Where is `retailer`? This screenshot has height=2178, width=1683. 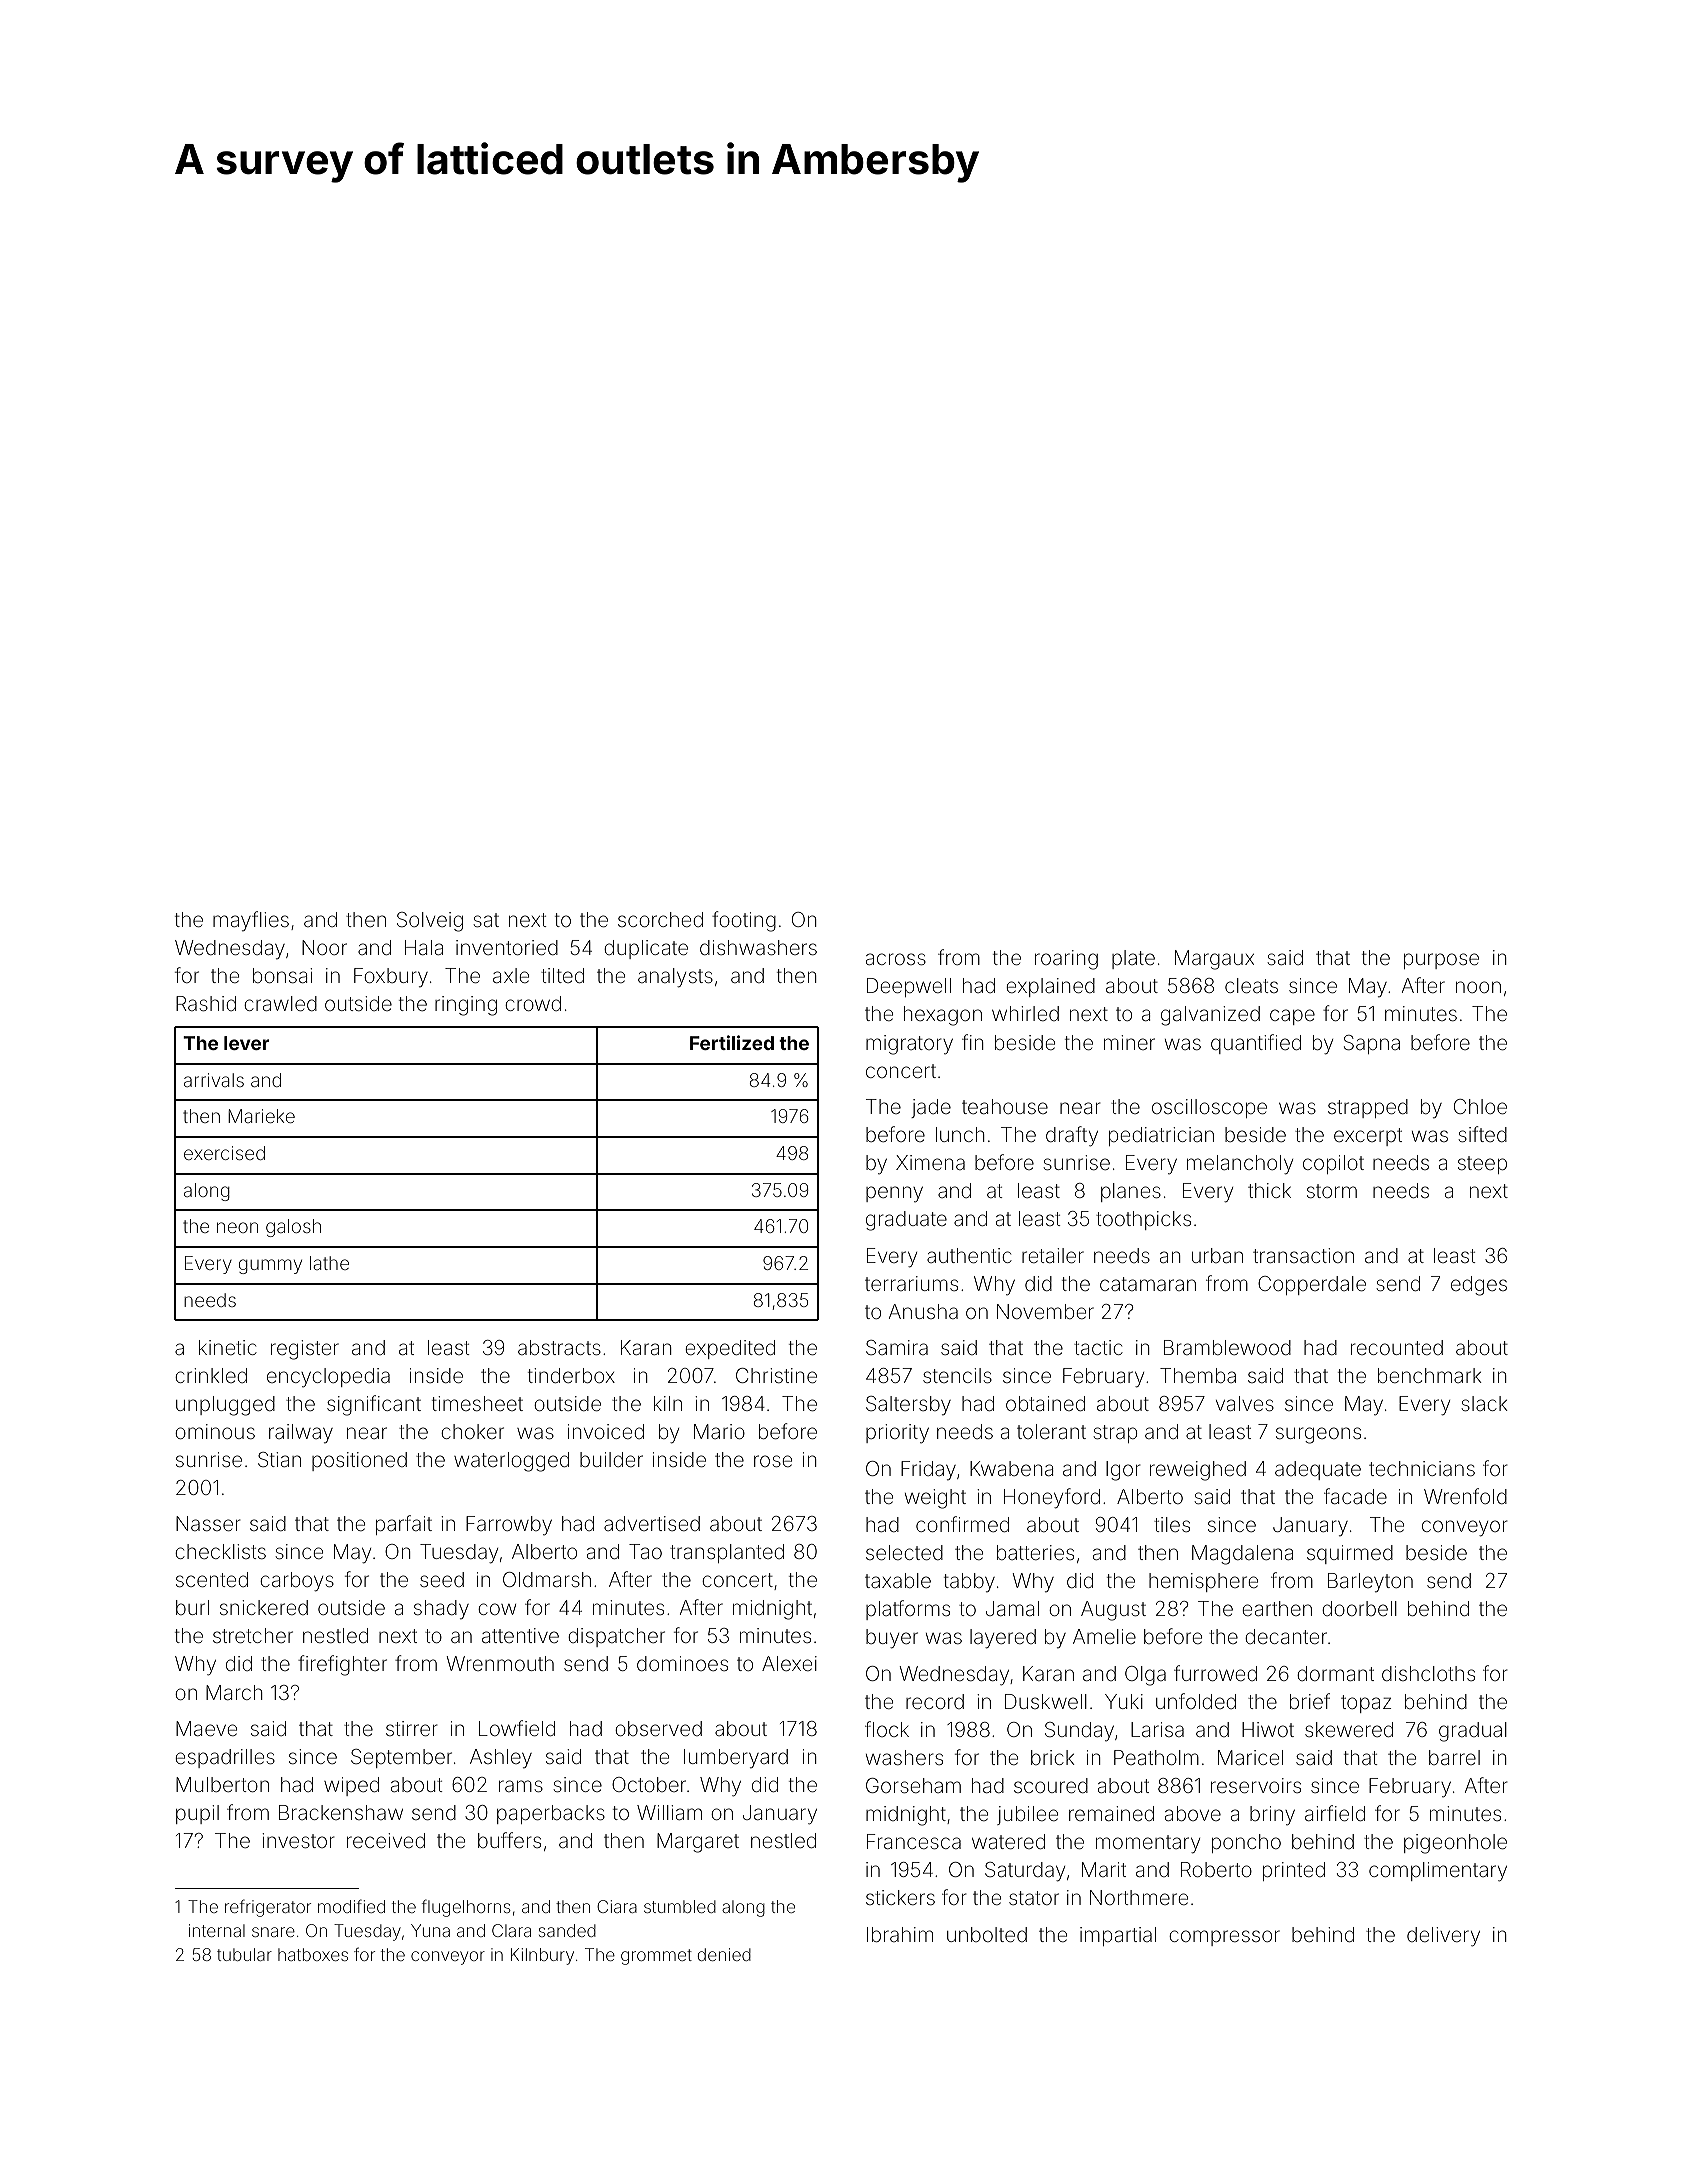
retailer is located at coordinates (1053, 1255).
